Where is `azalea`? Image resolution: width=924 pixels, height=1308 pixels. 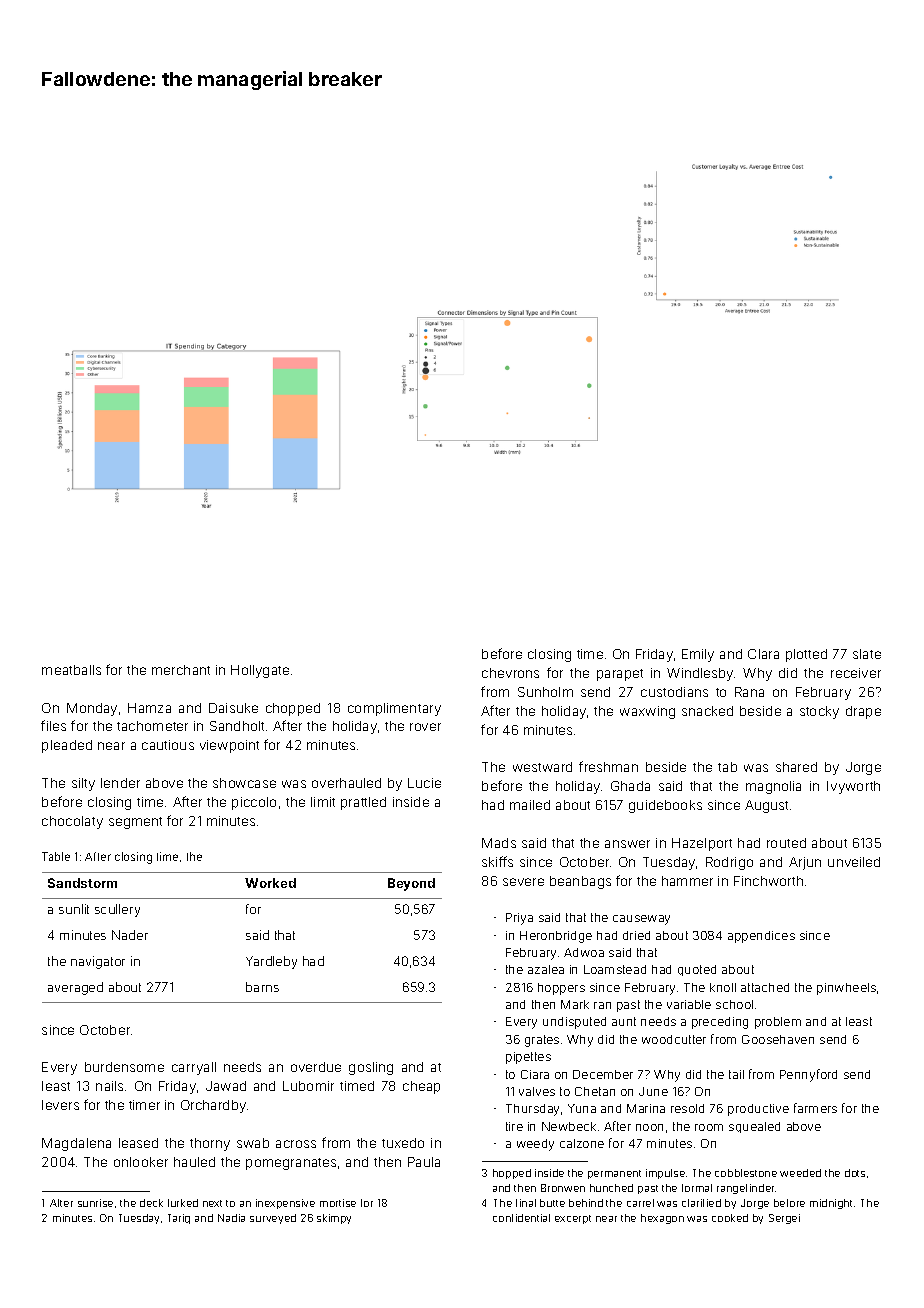 azalea is located at coordinates (546, 969).
